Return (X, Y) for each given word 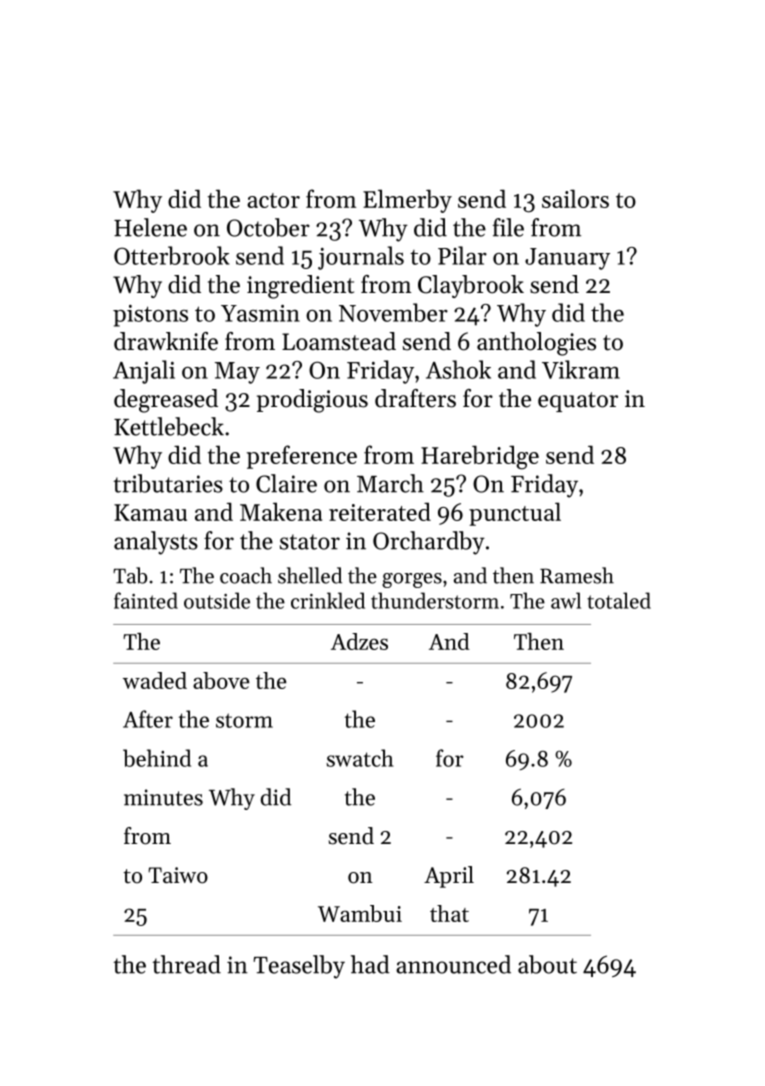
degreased (166, 401)
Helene (150, 227)
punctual (515, 514)
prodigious (312, 401)
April (449, 877)
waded (155, 680)
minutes (163, 797)
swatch (360, 758)
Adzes (359, 641)
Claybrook (471, 286)
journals (361, 258)
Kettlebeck (169, 426)
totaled (619, 600)
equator (578, 402)
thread (186, 964)
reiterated (380, 511)
